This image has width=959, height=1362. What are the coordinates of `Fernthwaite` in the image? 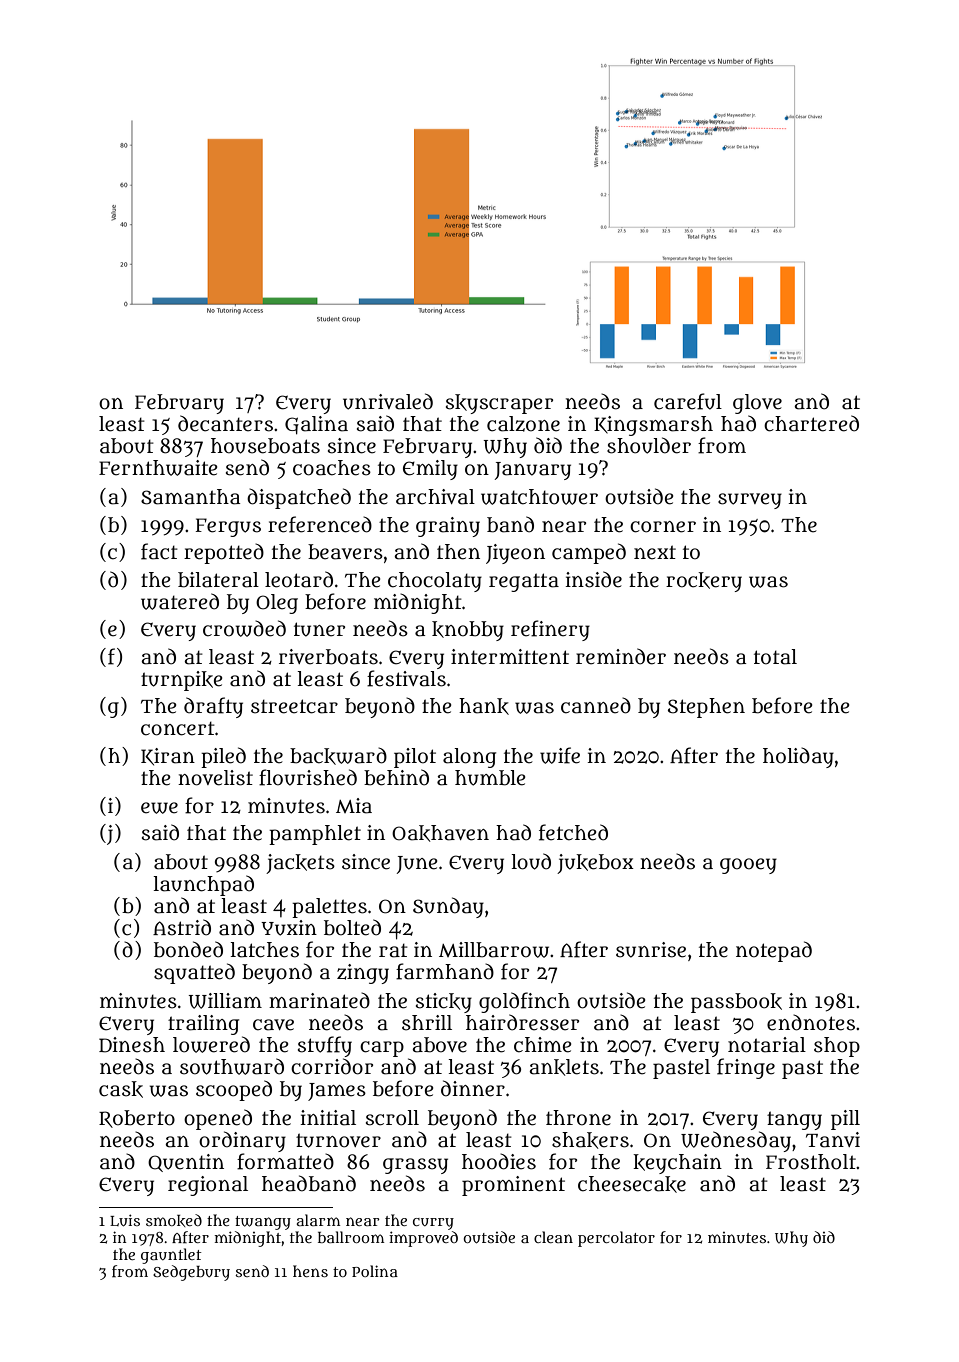 It's located at (158, 468).
